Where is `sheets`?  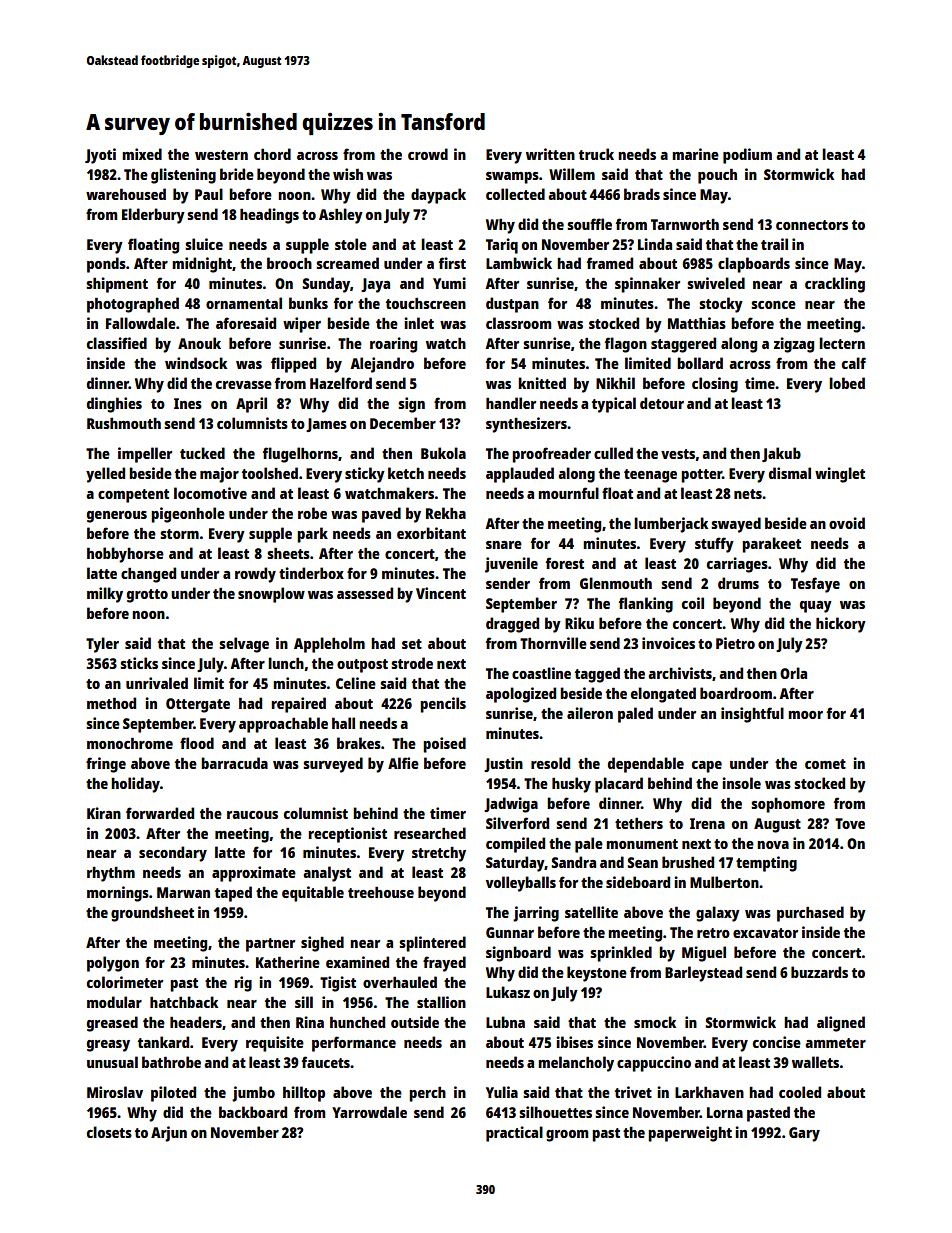 sheets is located at coordinates (288, 553).
